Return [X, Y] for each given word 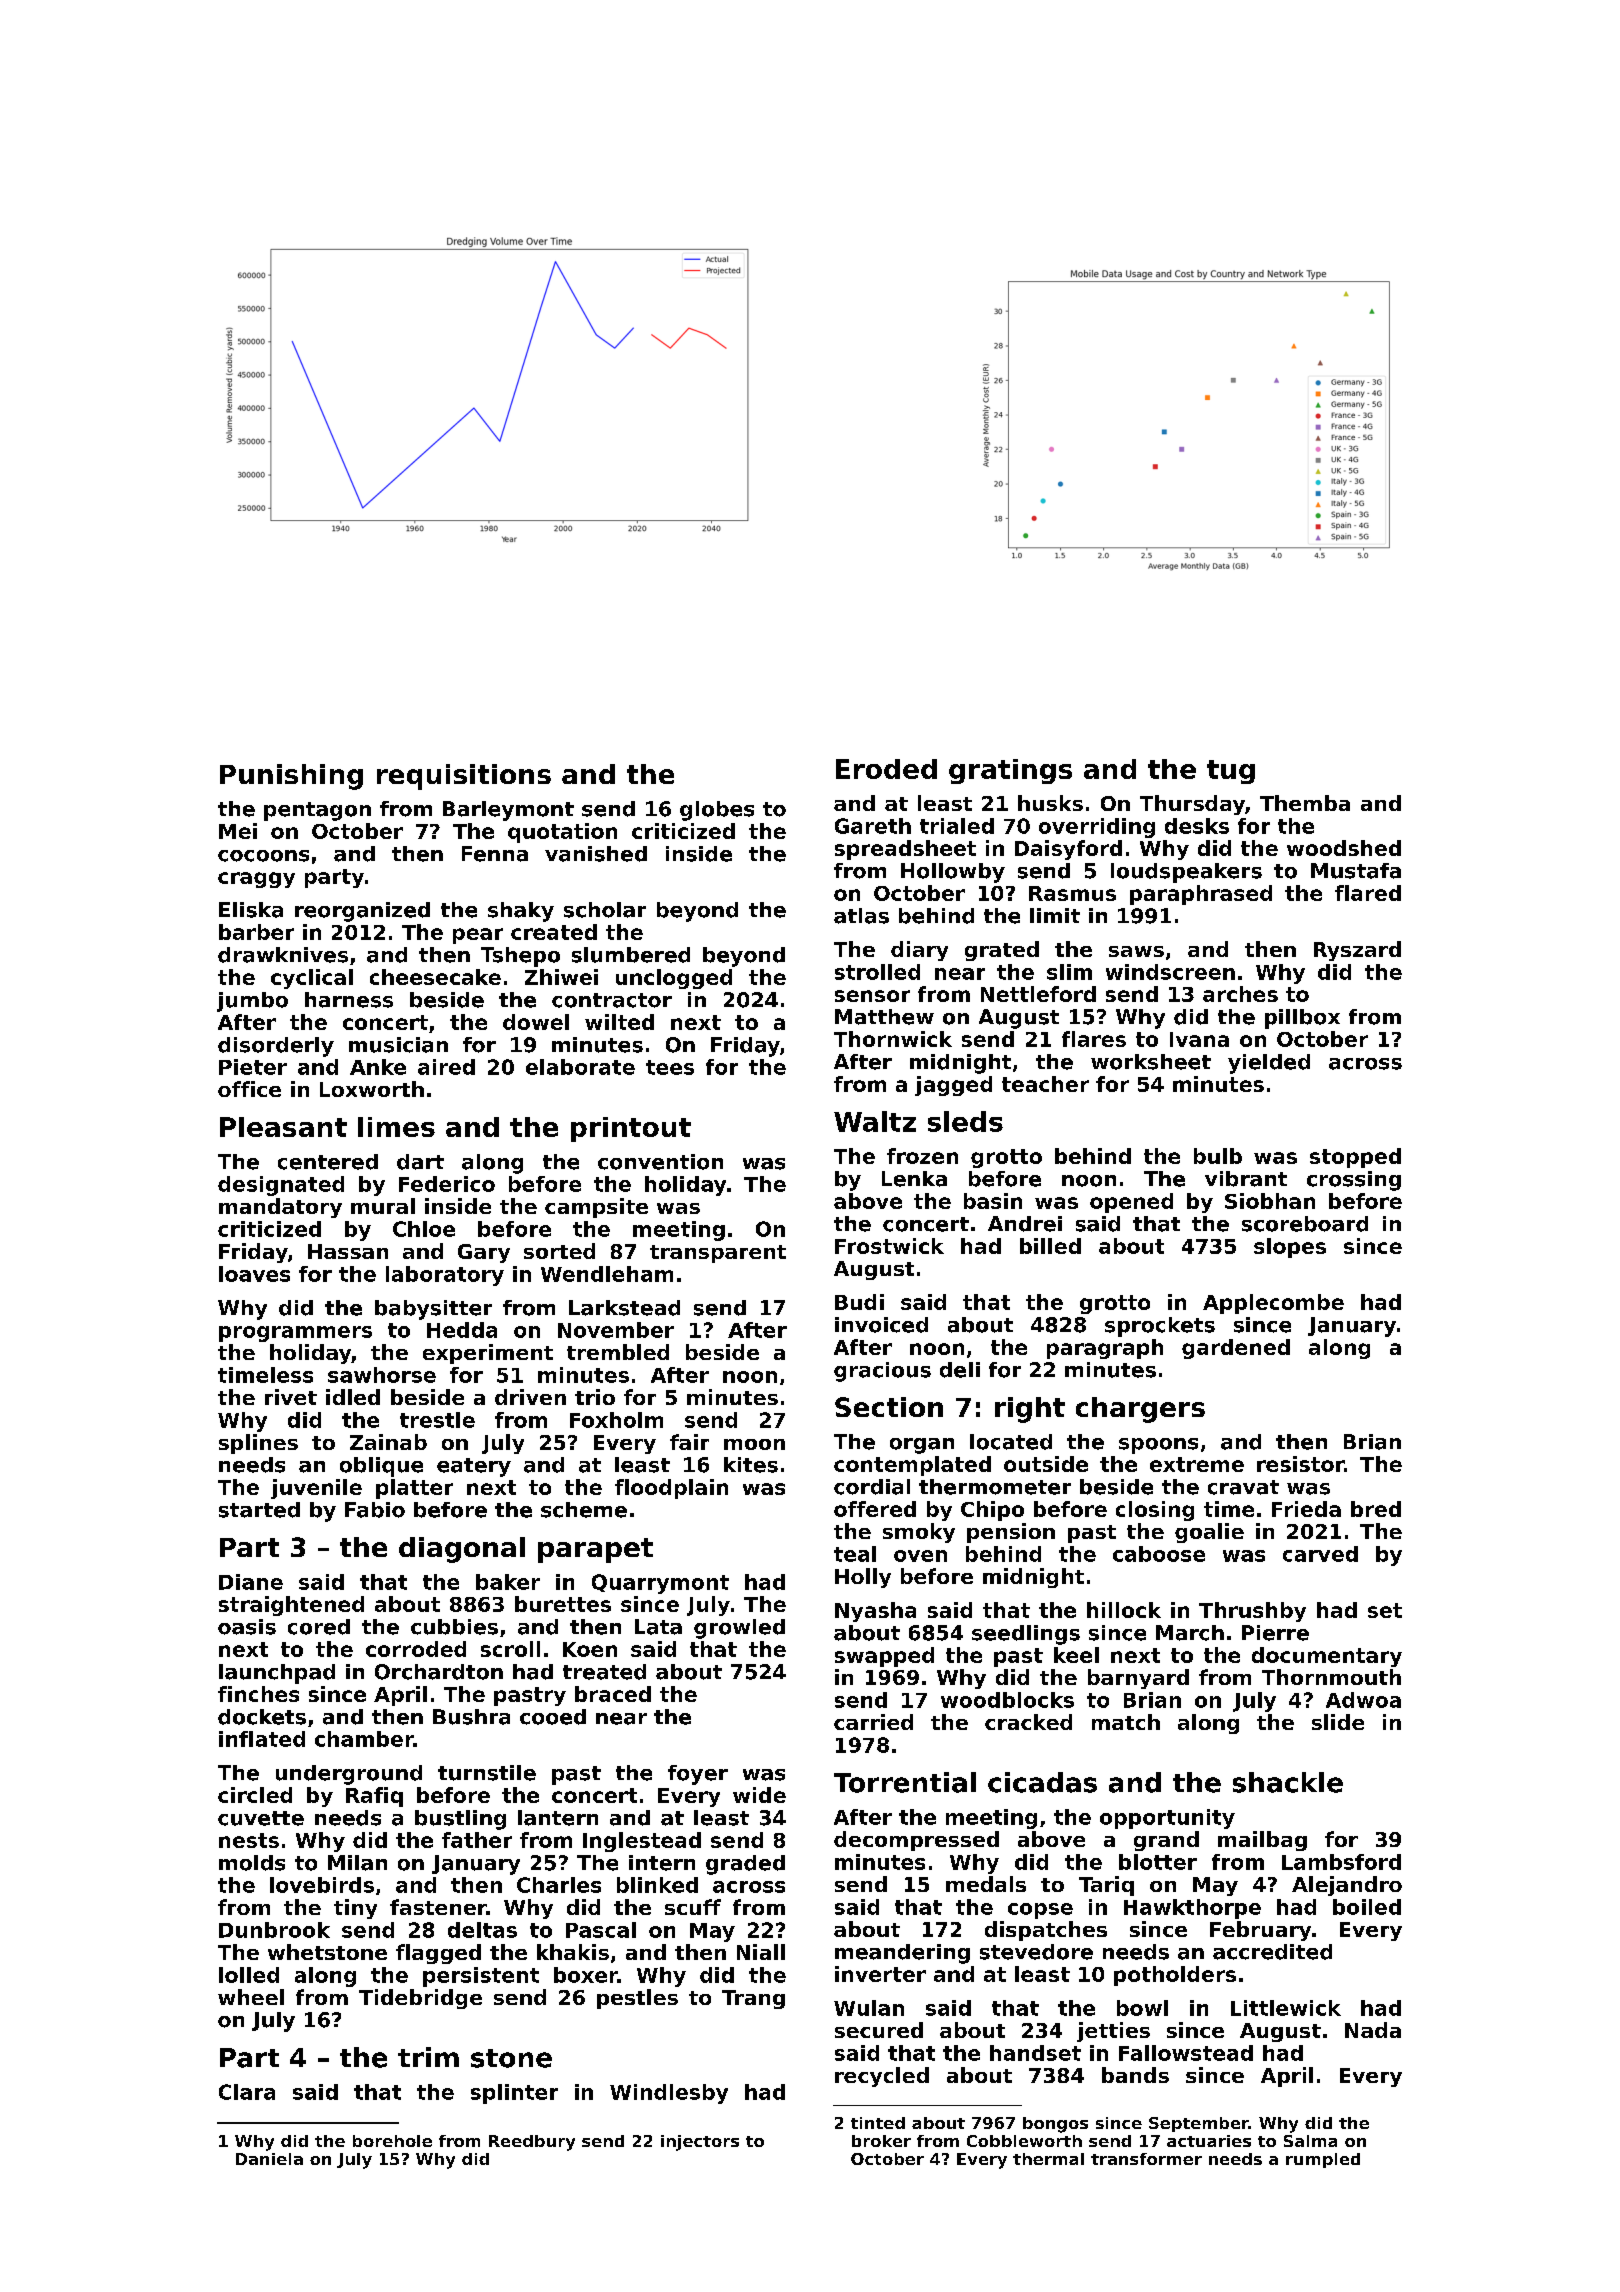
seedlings [1026, 1635]
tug [1231, 772]
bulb [1218, 1156]
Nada [1373, 2030]
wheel [251, 1997]
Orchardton [439, 1672]
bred [1376, 1509]
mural [383, 1206]
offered [875, 1509]
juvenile [316, 1489]
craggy [256, 880]
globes [717, 811]
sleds [965, 1121]
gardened [1236, 1349]
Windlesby [669, 2094]
